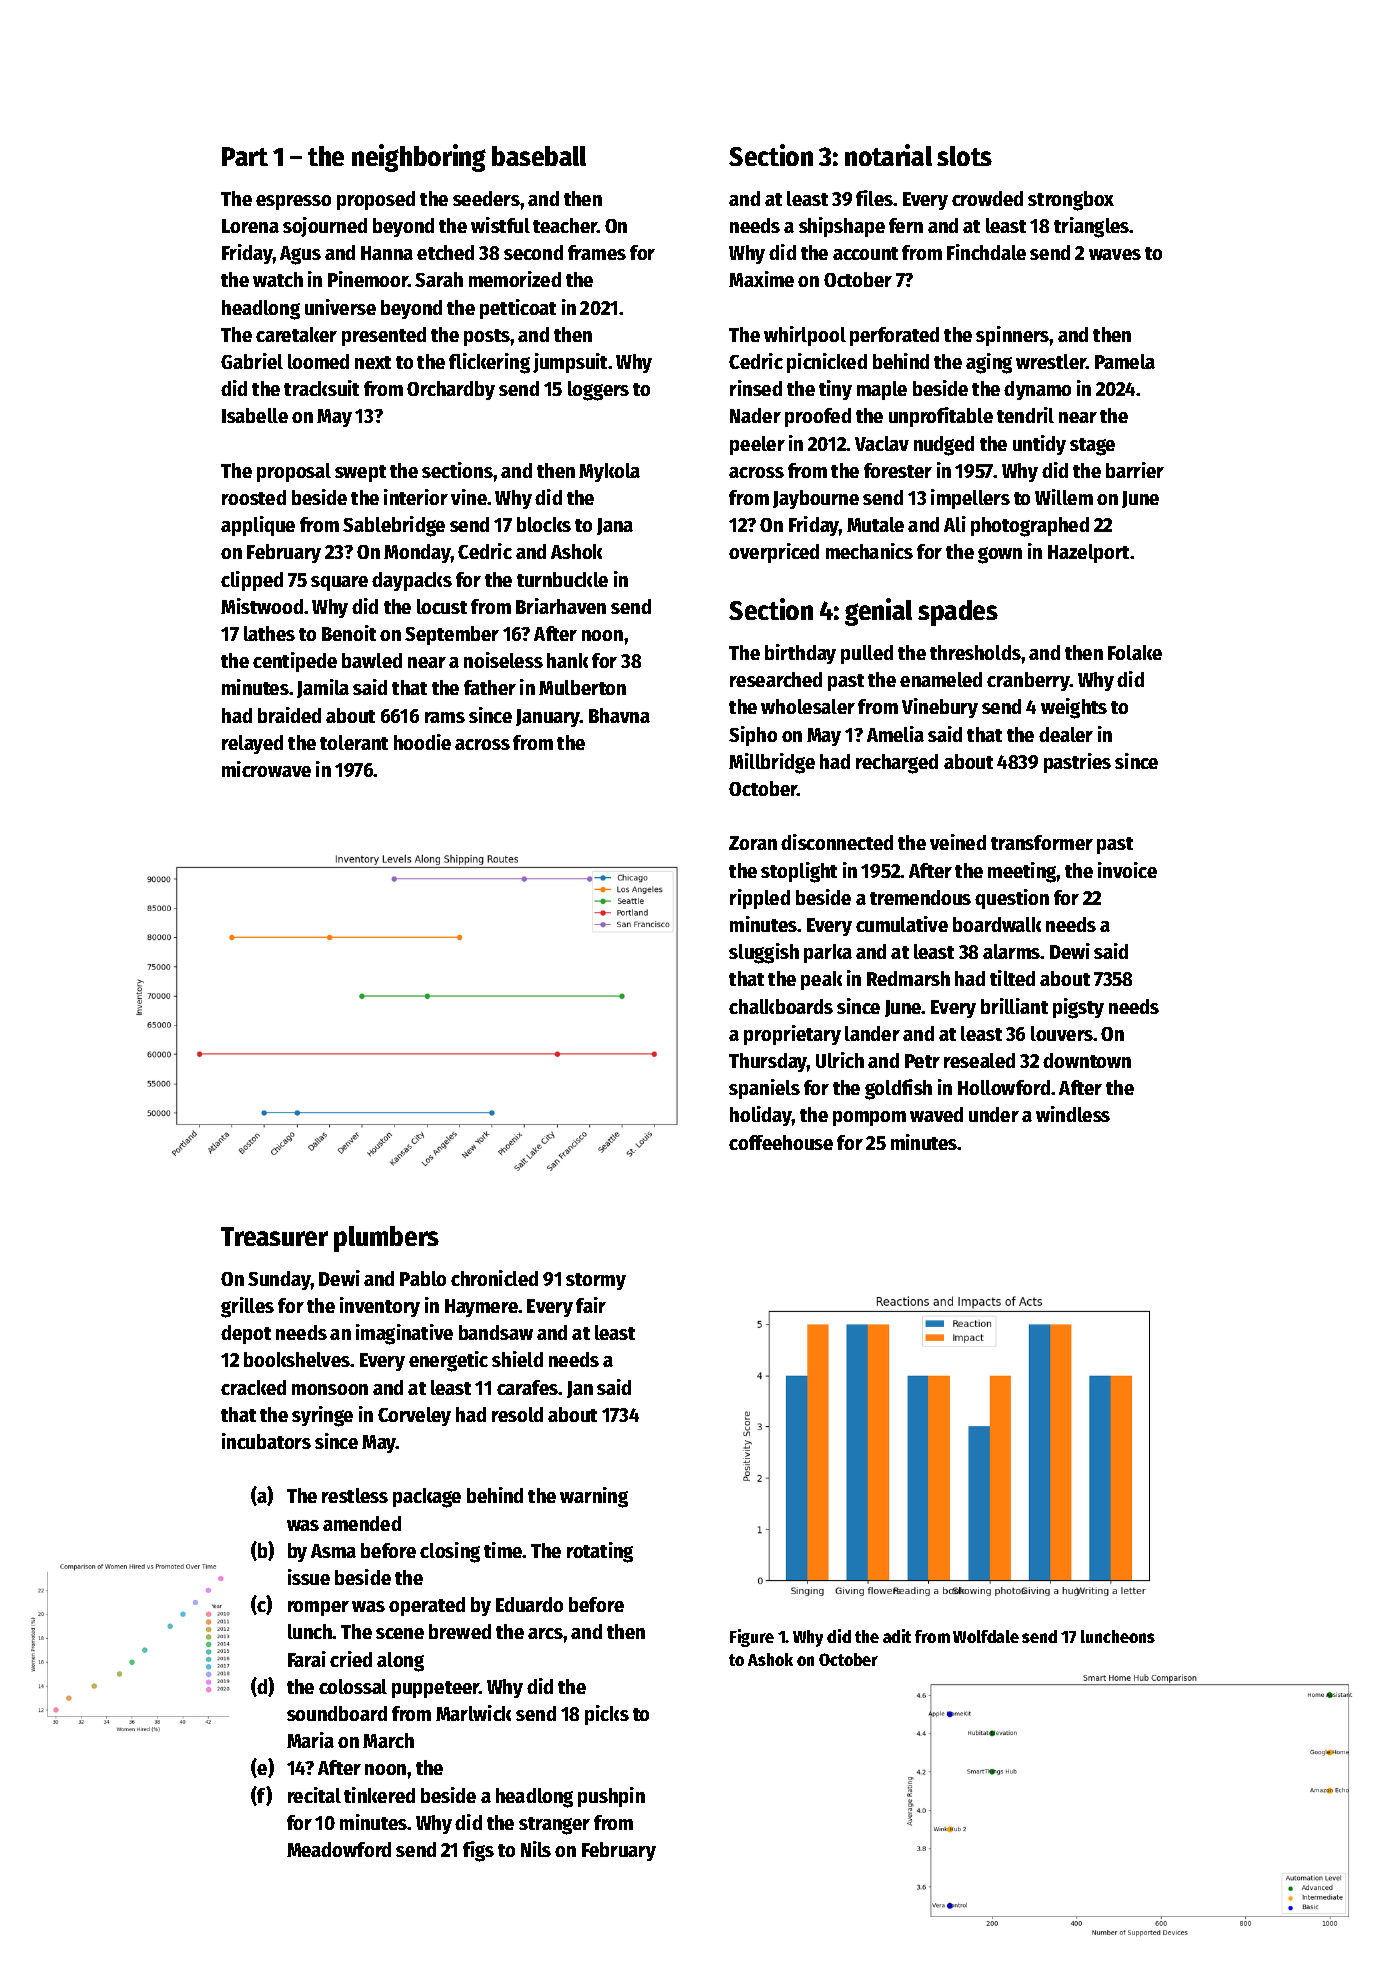  What do you see at coordinates (360, 473) in the page?
I see `swept` at bounding box center [360, 473].
